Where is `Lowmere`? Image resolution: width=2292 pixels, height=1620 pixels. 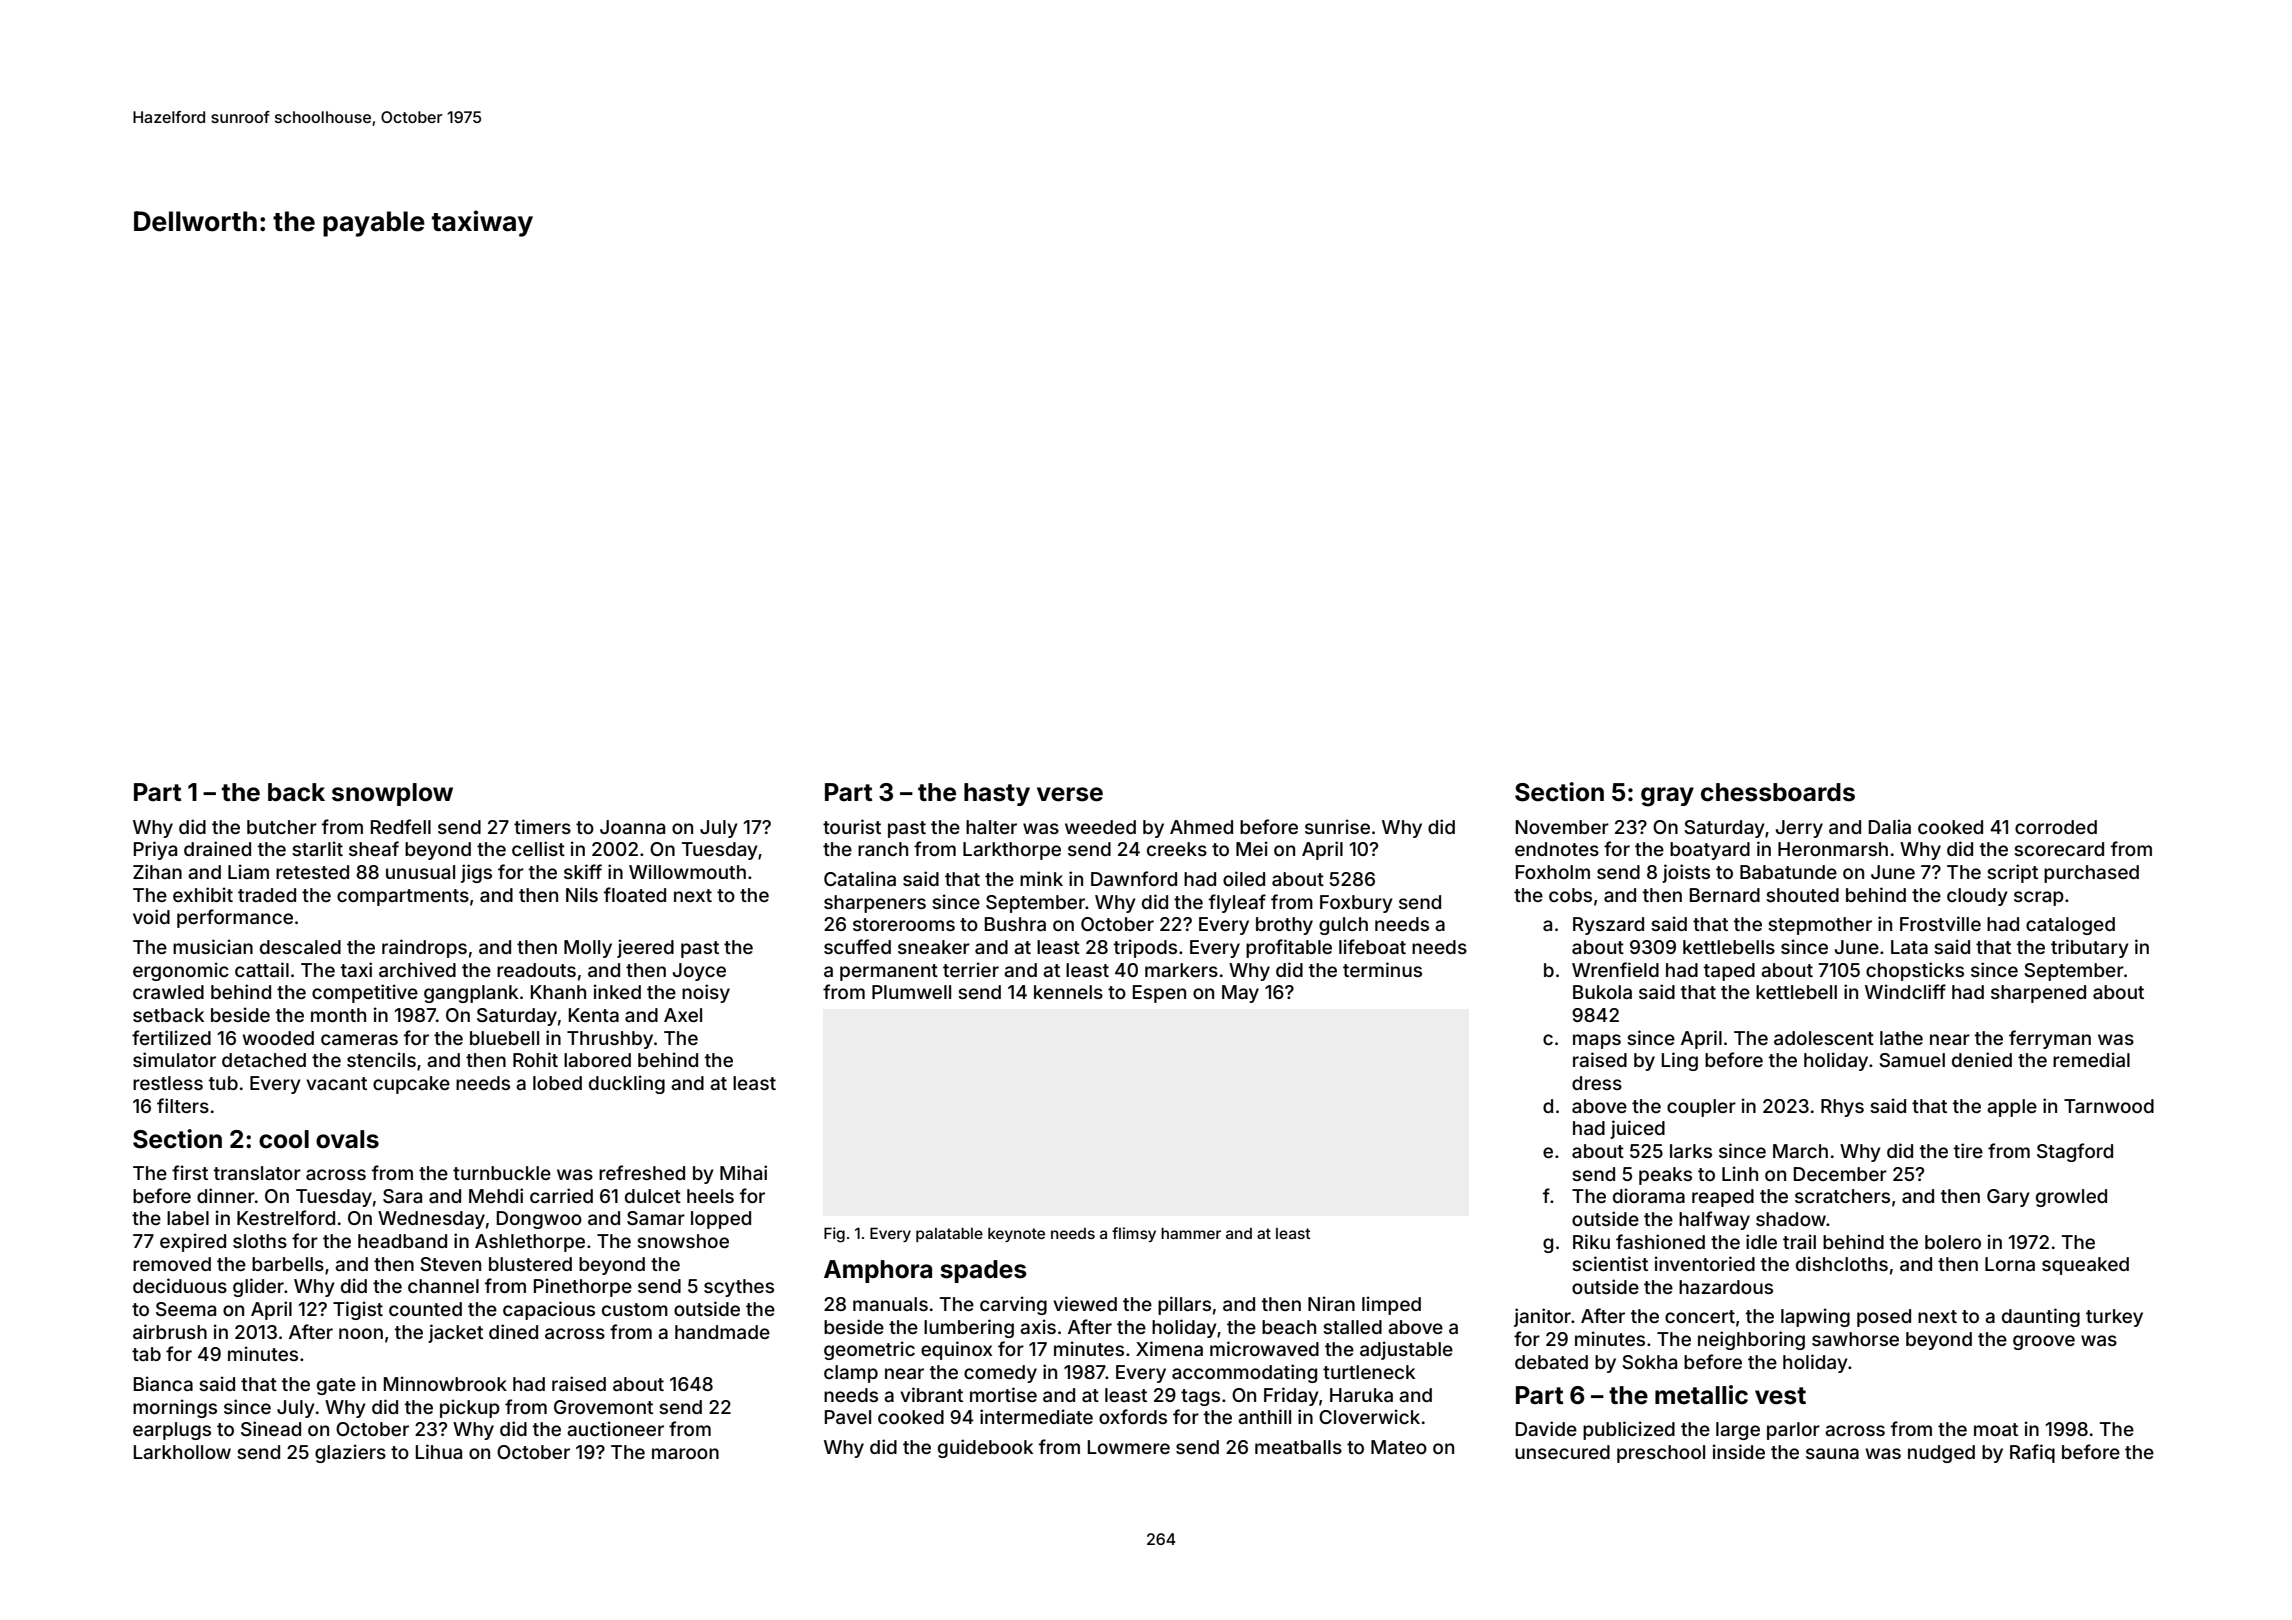 Lowmere is located at coordinates (1129, 1447).
